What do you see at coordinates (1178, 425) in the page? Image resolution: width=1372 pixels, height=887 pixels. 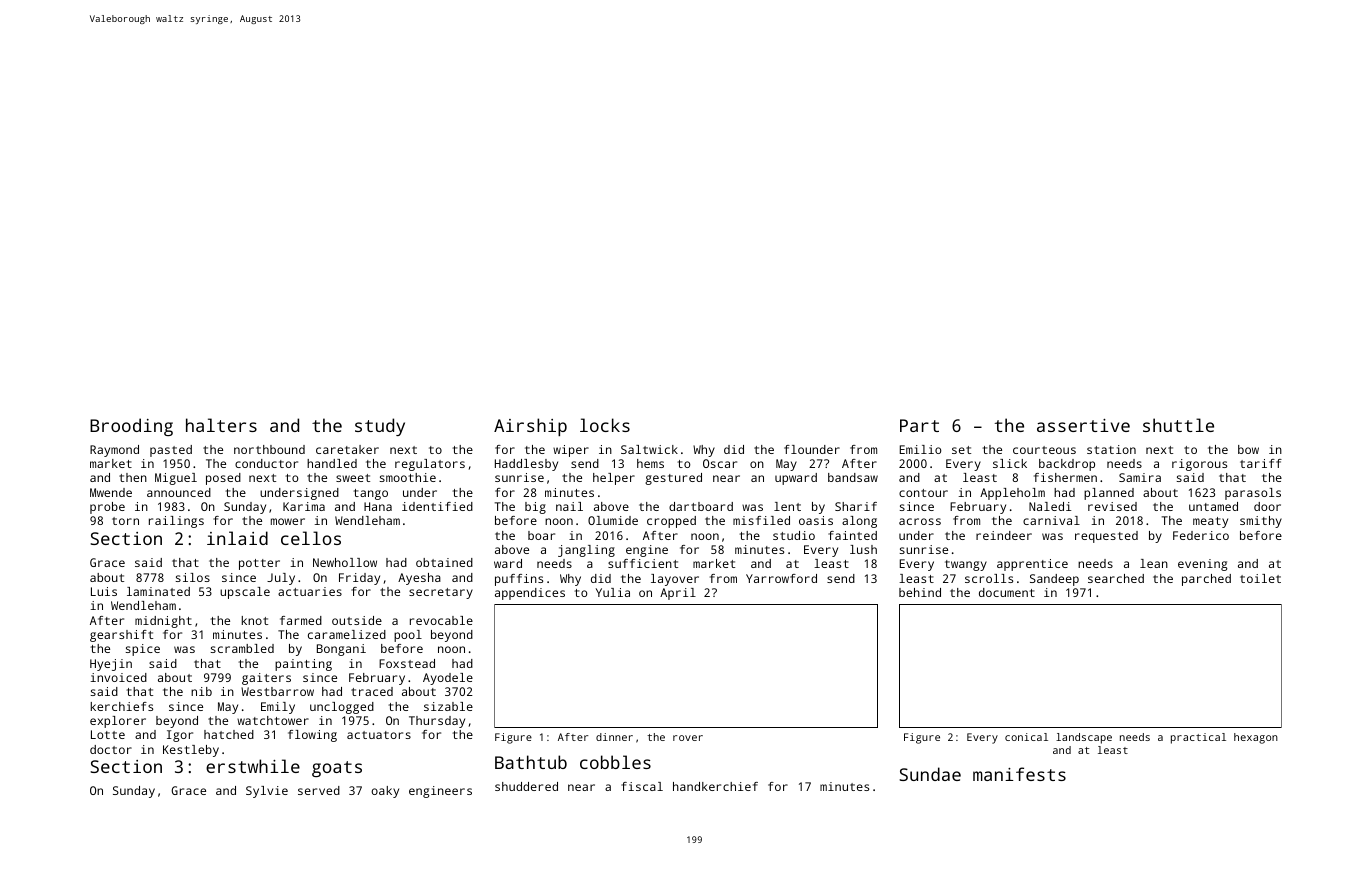 I see `shuttle` at bounding box center [1178, 425].
